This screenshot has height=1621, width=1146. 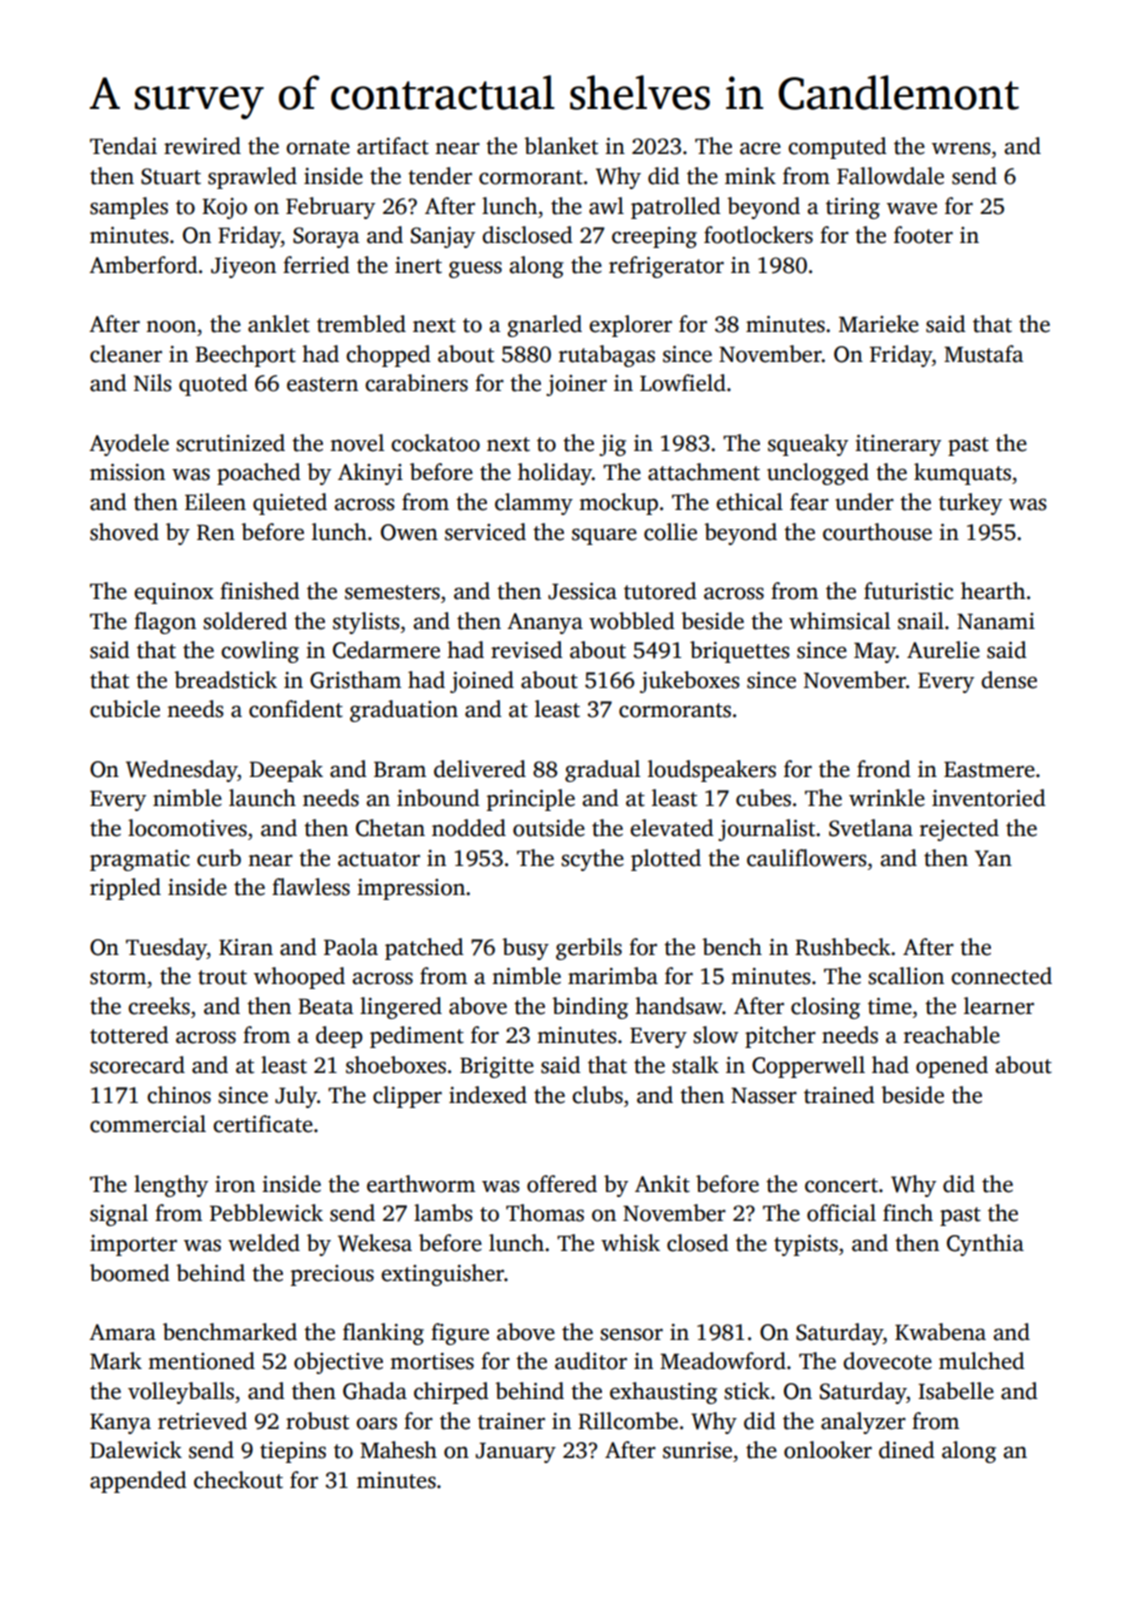 I want to click on whooped, so click(x=299, y=978).
